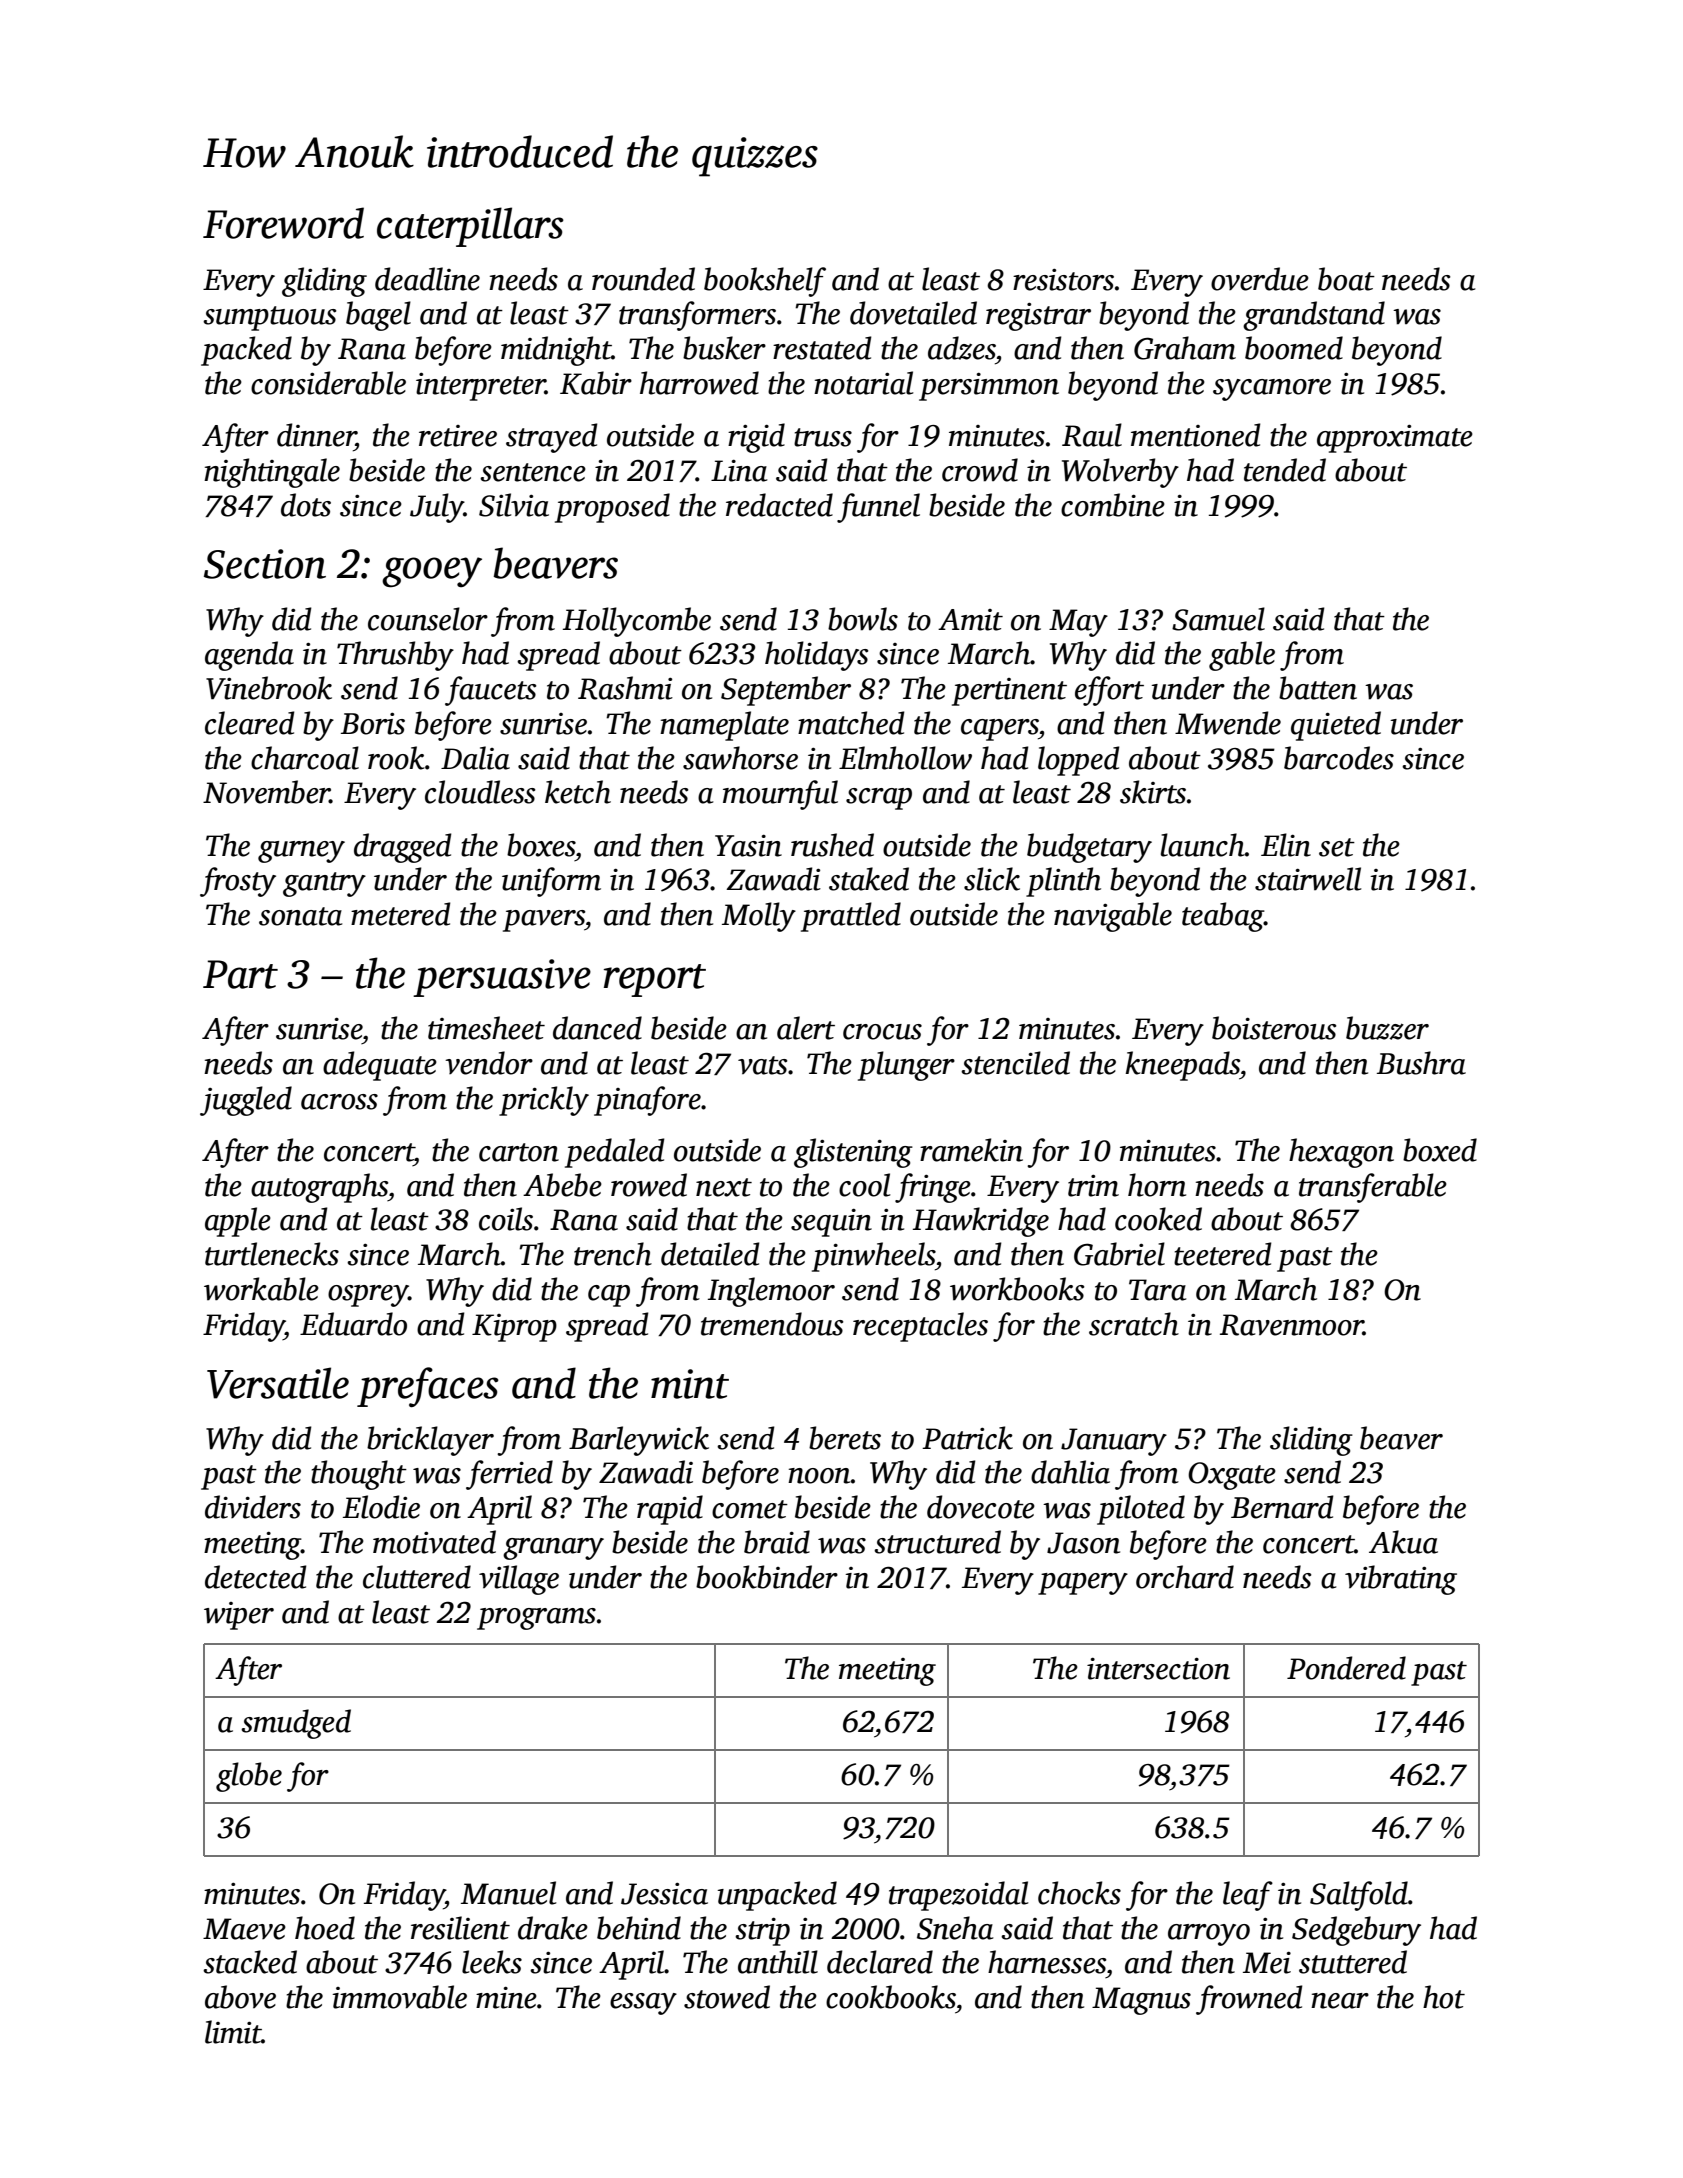 This document has width=1683, height=2178. Describe the element at coordinates (1047, 1962) in the document. I see `harnesses` at that location.
